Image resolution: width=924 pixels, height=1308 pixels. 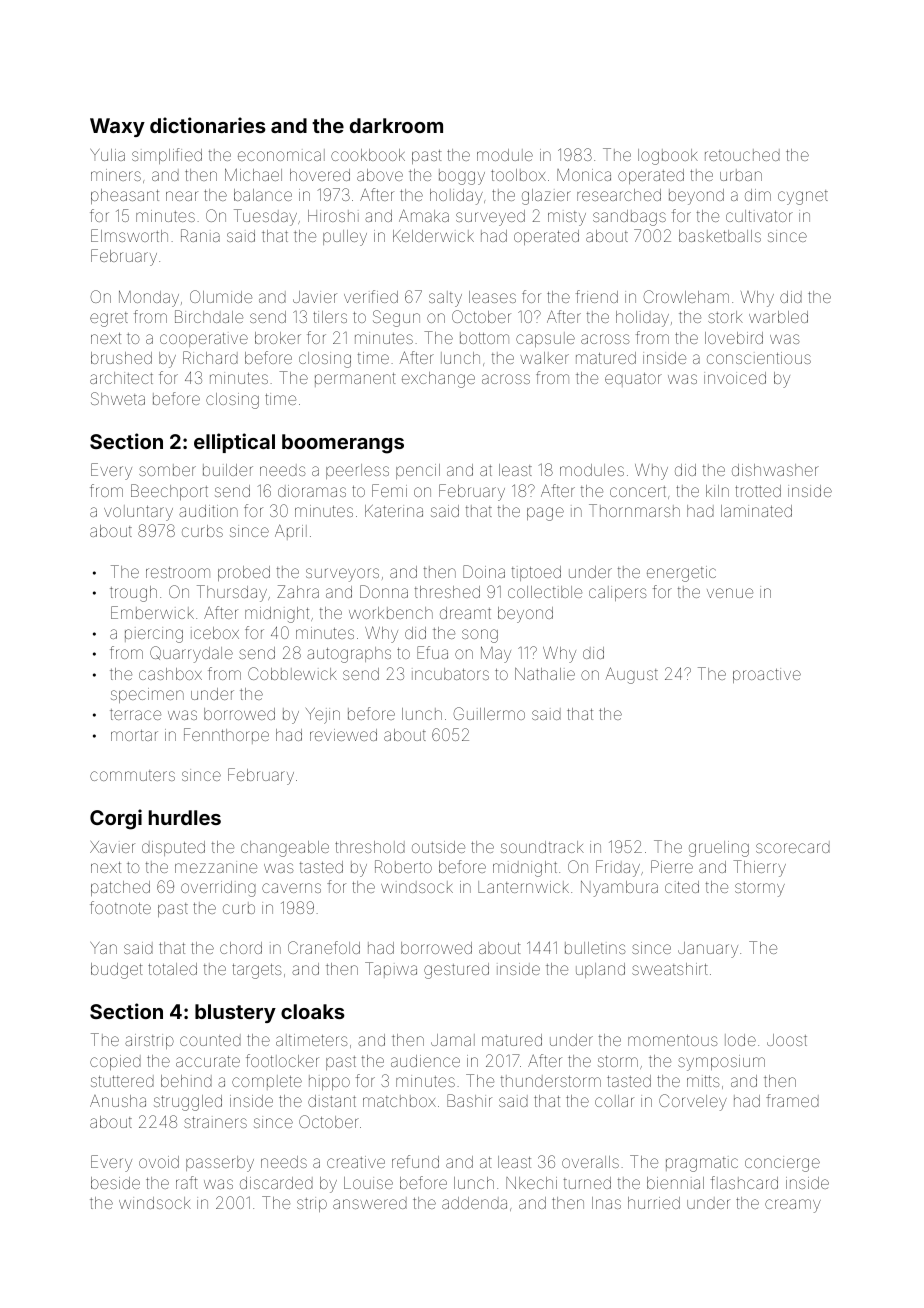 I want to click on darkroom, so click(x=396, y=125).
